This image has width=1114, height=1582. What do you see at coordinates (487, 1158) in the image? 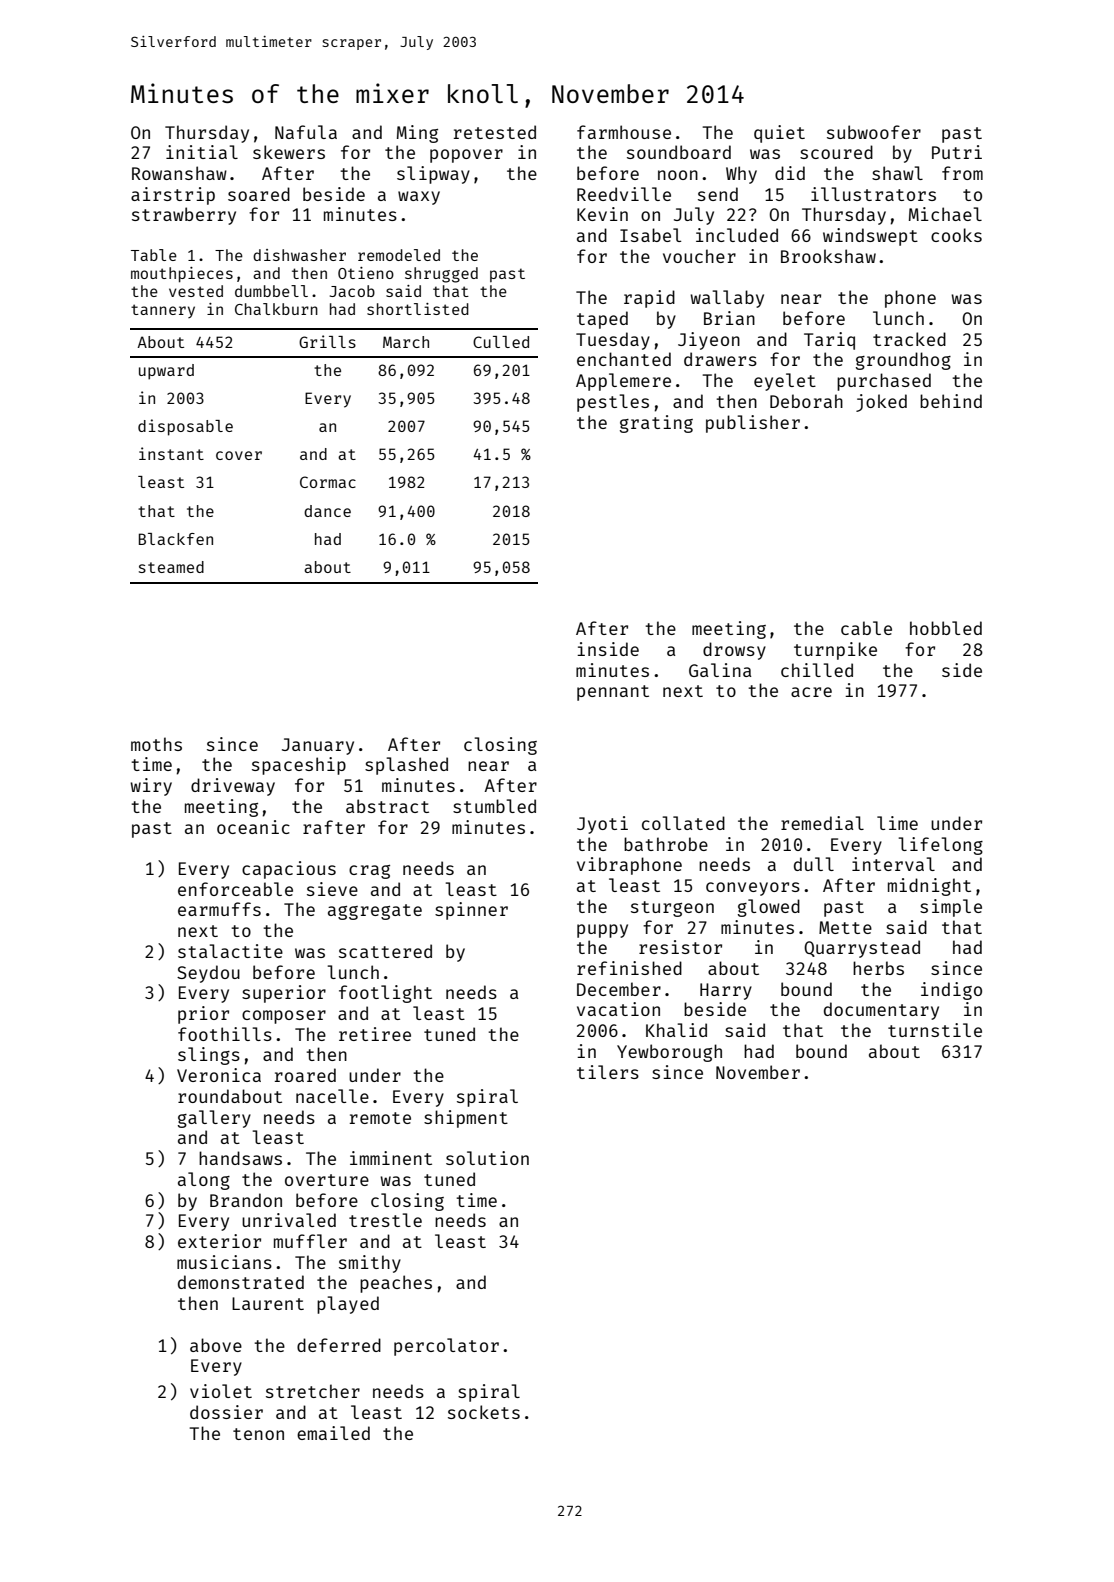
I see `solution` at bounding box center [487, 1158].
